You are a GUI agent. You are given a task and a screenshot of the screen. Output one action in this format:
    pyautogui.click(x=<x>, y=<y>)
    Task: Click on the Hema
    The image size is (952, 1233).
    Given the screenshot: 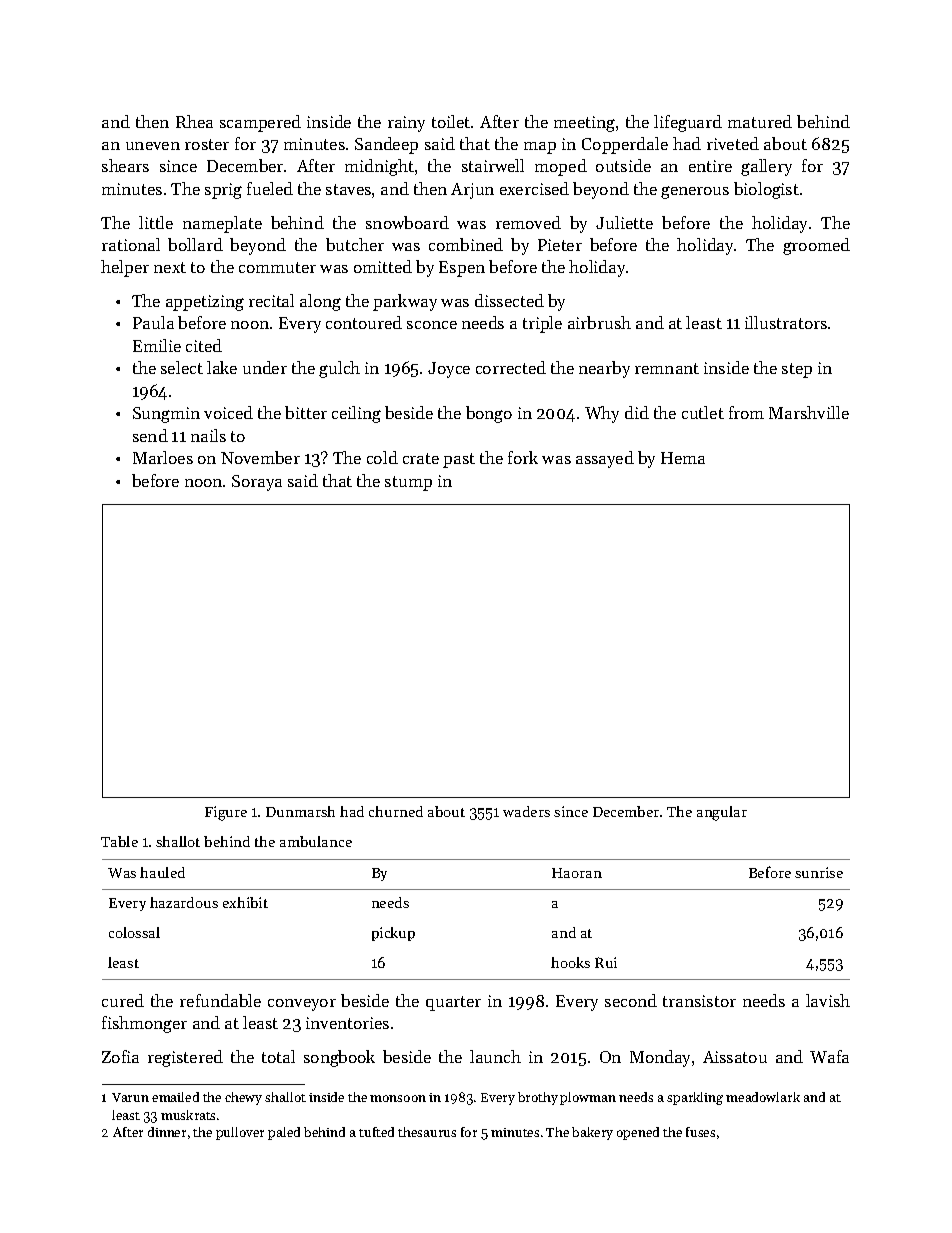 What is the action you would take?
    pyautogui.click(x=683, y=458)
